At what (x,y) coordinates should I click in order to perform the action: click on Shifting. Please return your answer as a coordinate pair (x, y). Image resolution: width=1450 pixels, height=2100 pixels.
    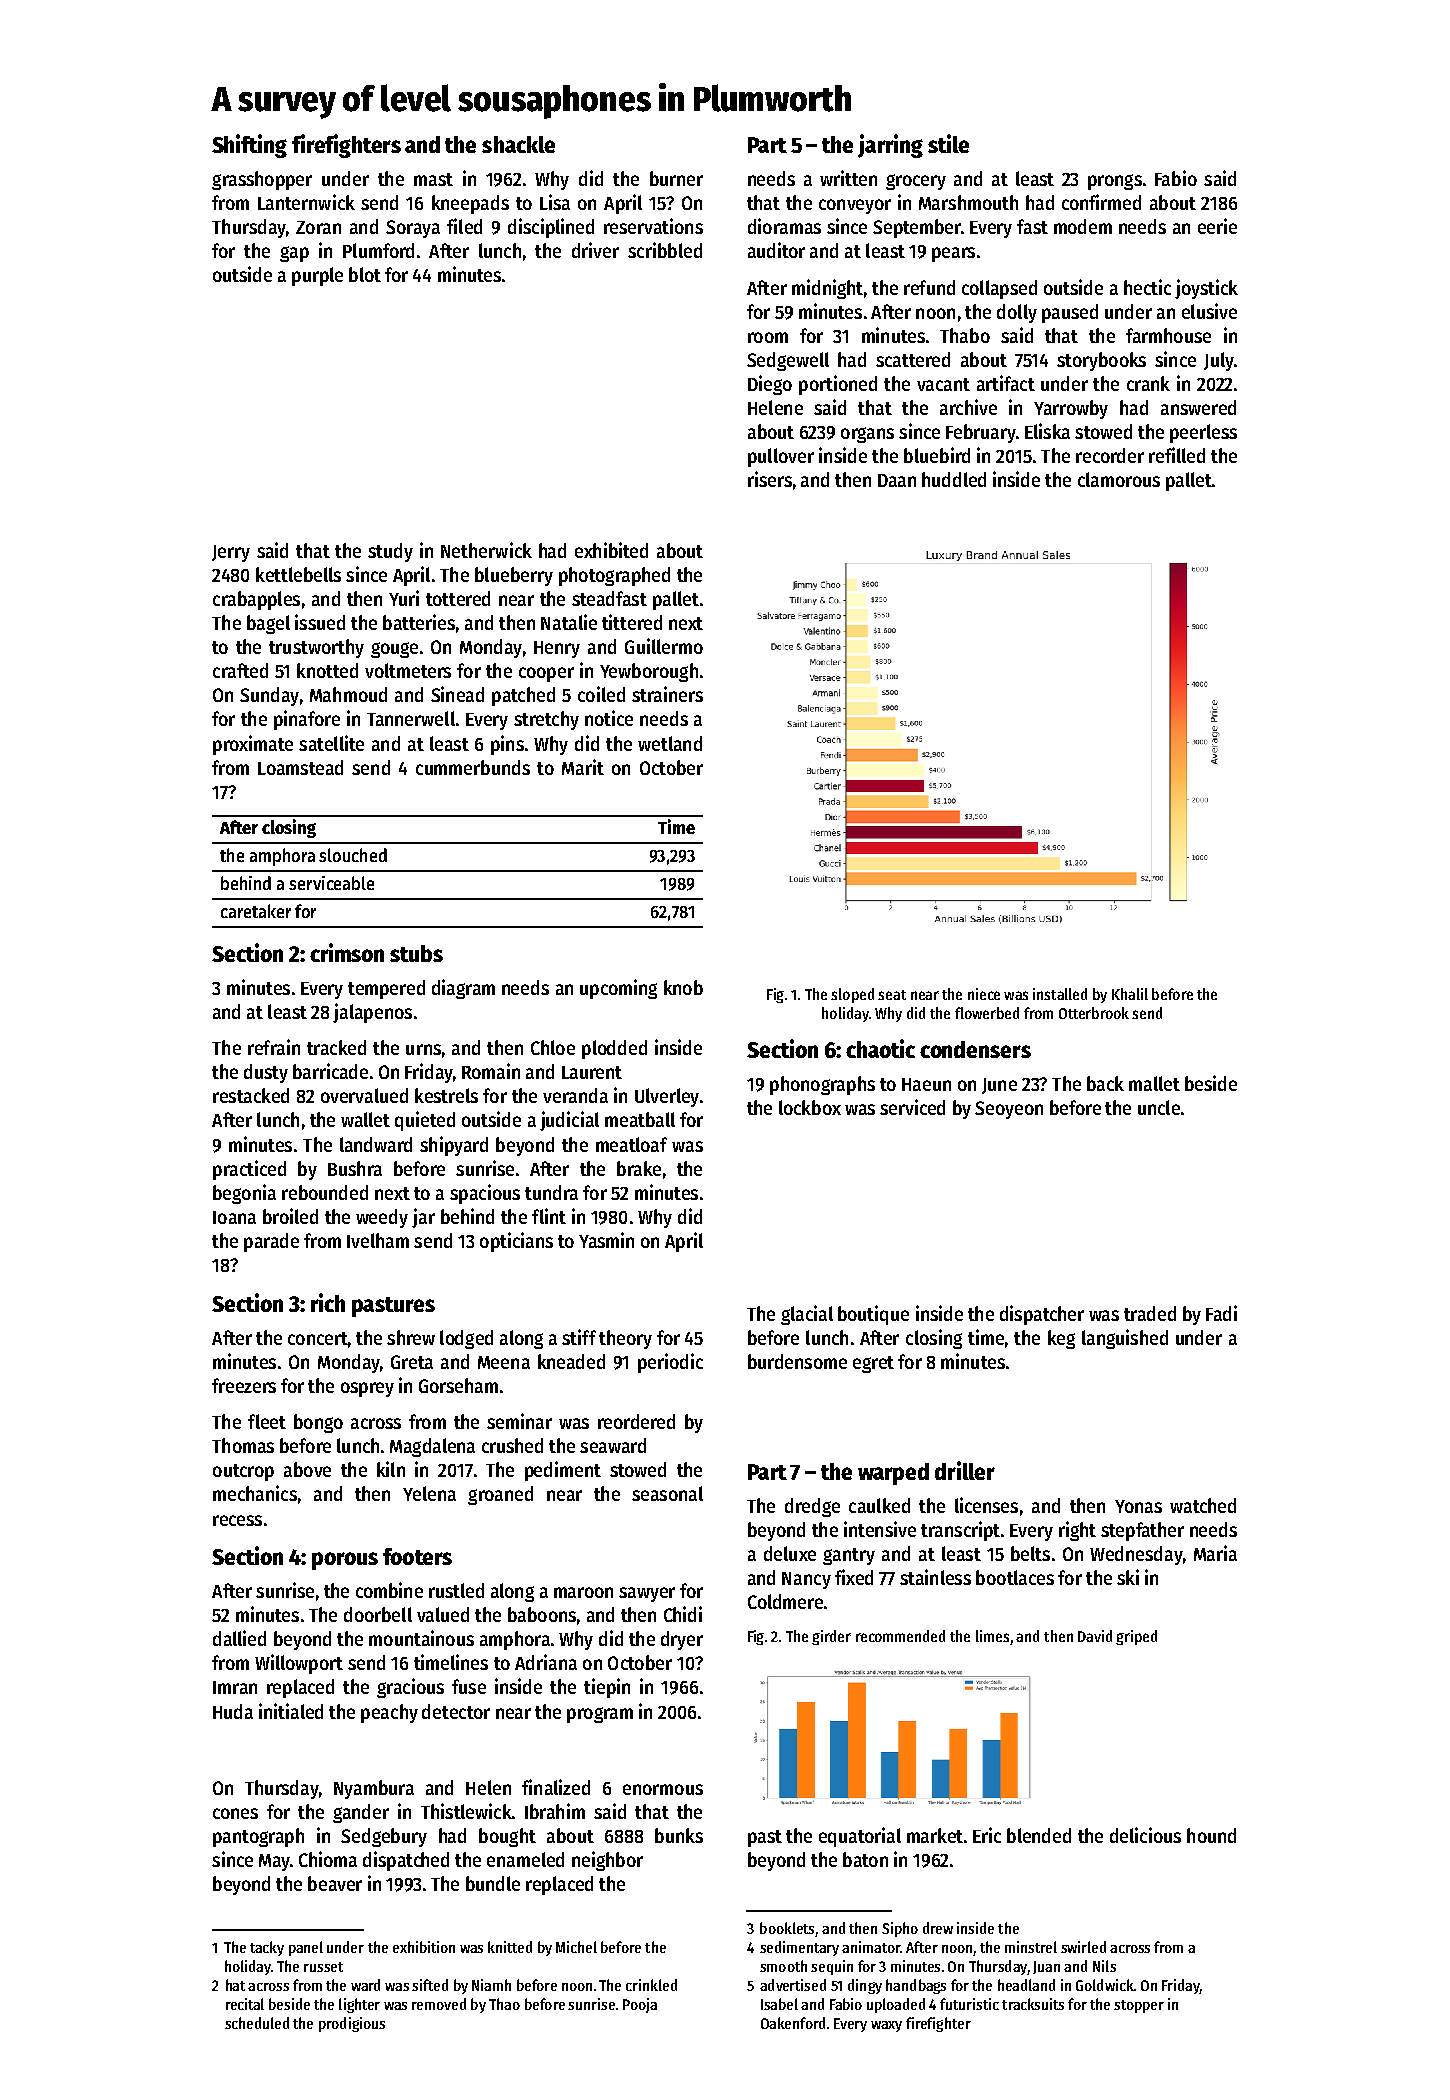
    Looking at the image, I should click on (249, 146).
